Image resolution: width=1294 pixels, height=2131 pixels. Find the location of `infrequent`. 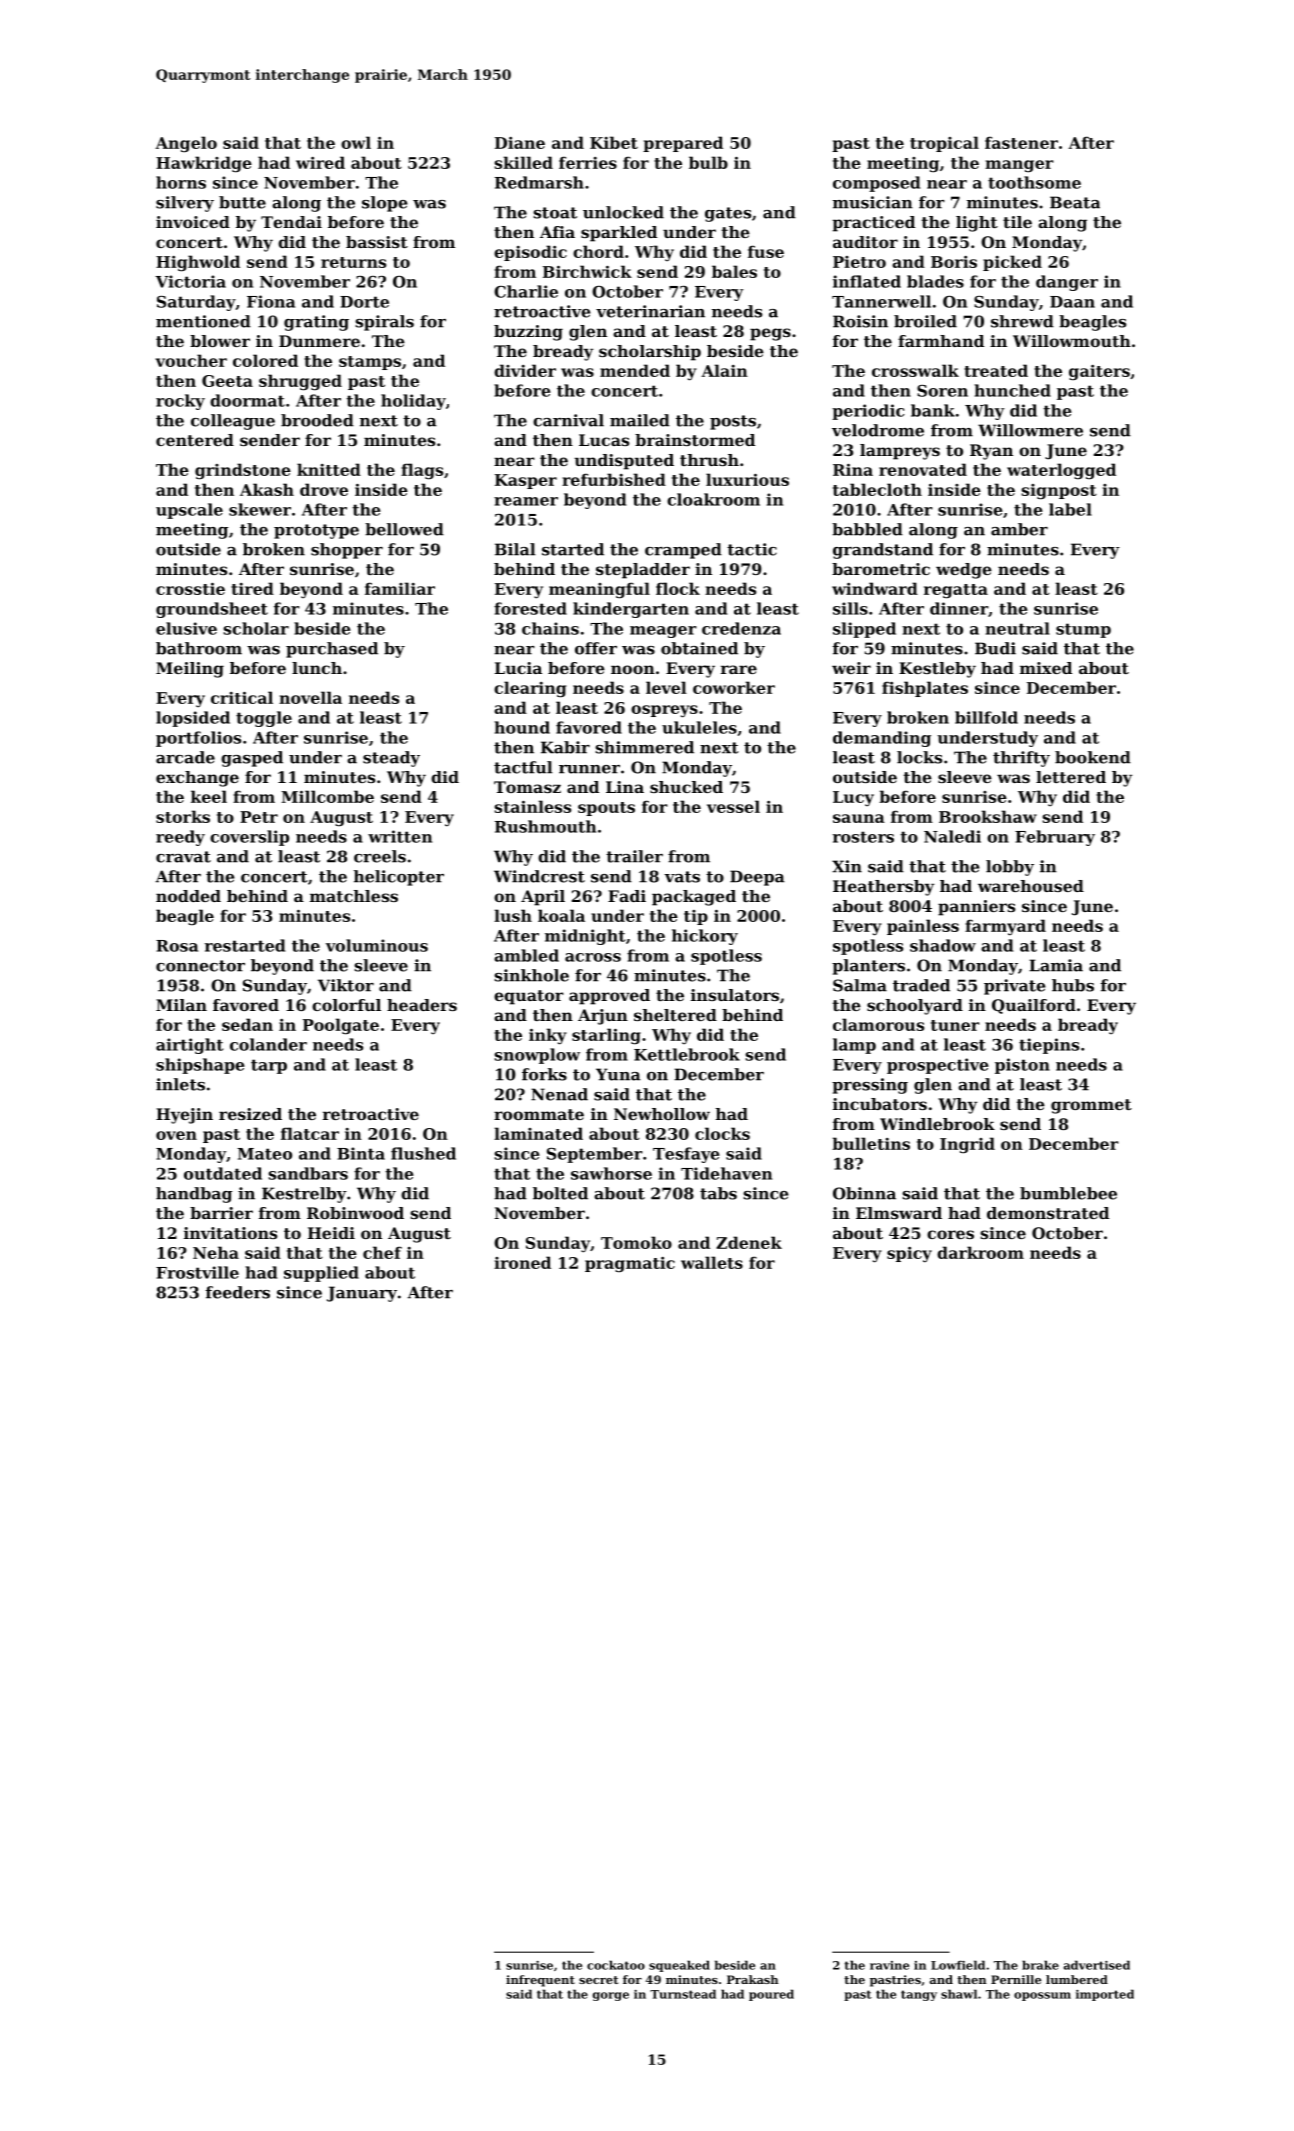

infrequent is located at coordinates (540, 1981).
